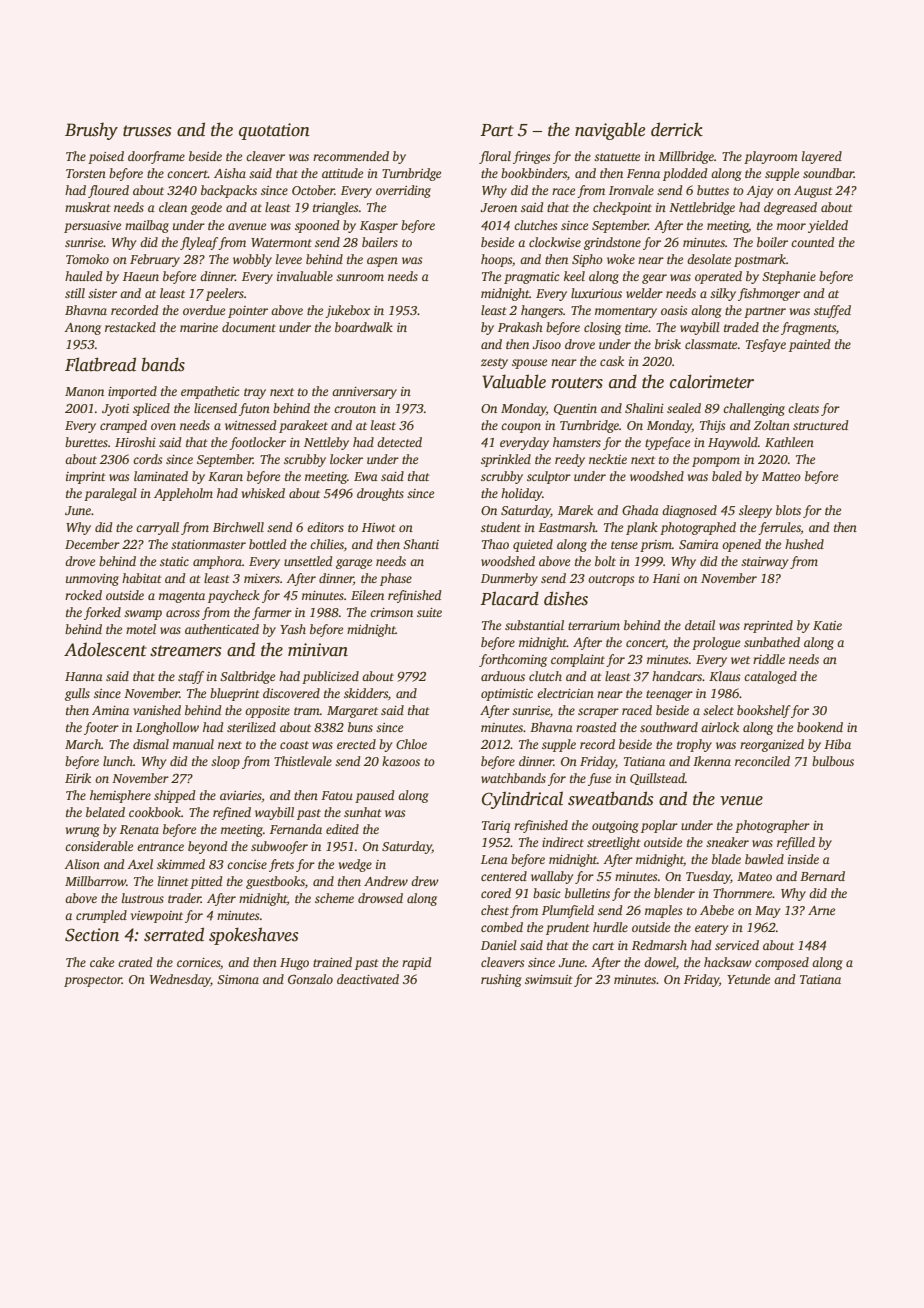  Describe the element at coordinates (141, 629) in the screenshot. I see `motel` at that location.
